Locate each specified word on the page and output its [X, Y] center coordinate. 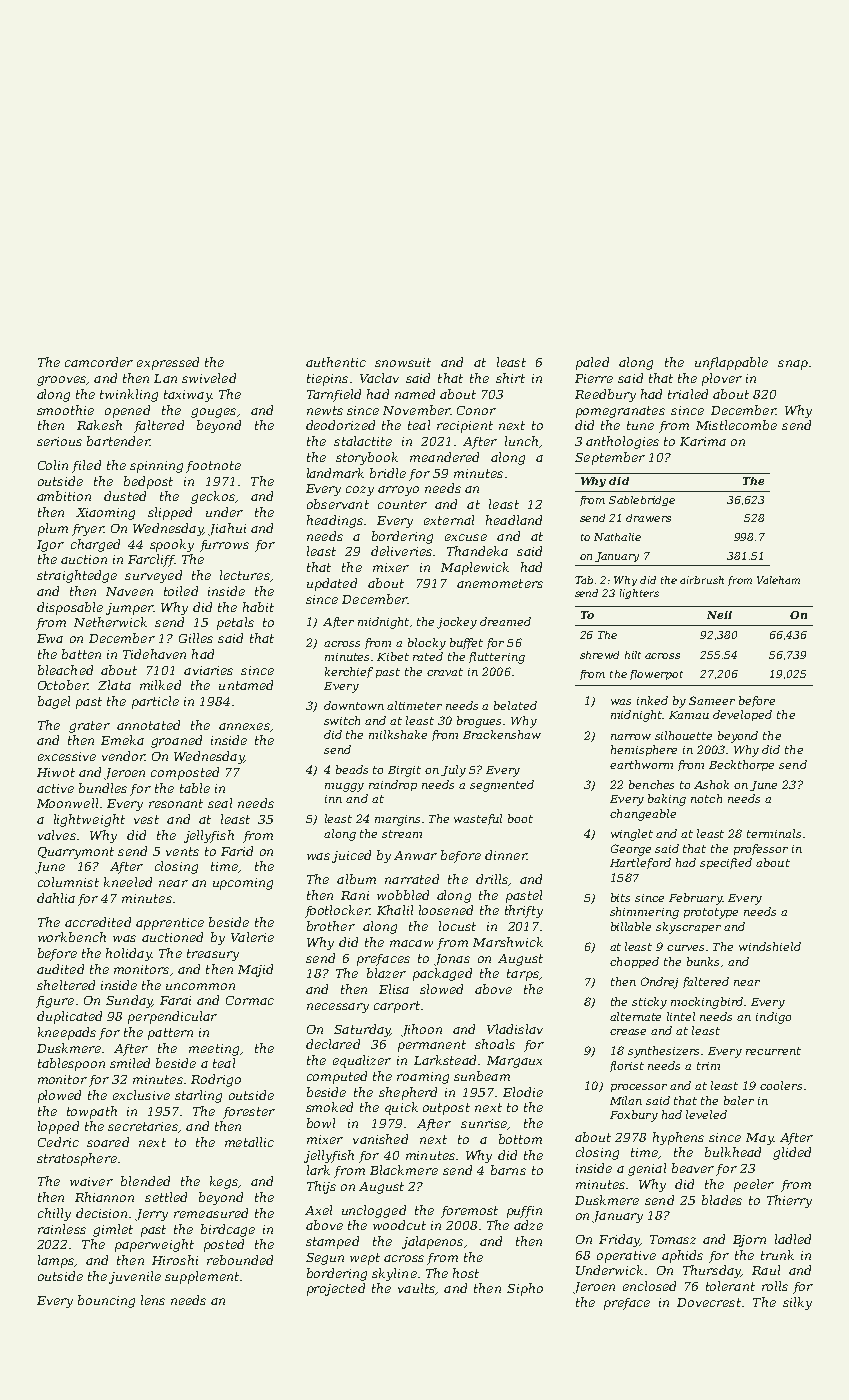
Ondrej [659, 983]
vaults [416, 1288]
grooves [61, 381]
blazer [386, 973]
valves [57, 835]
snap [793, 365]
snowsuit [403, 362]
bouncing [106, 1301]
